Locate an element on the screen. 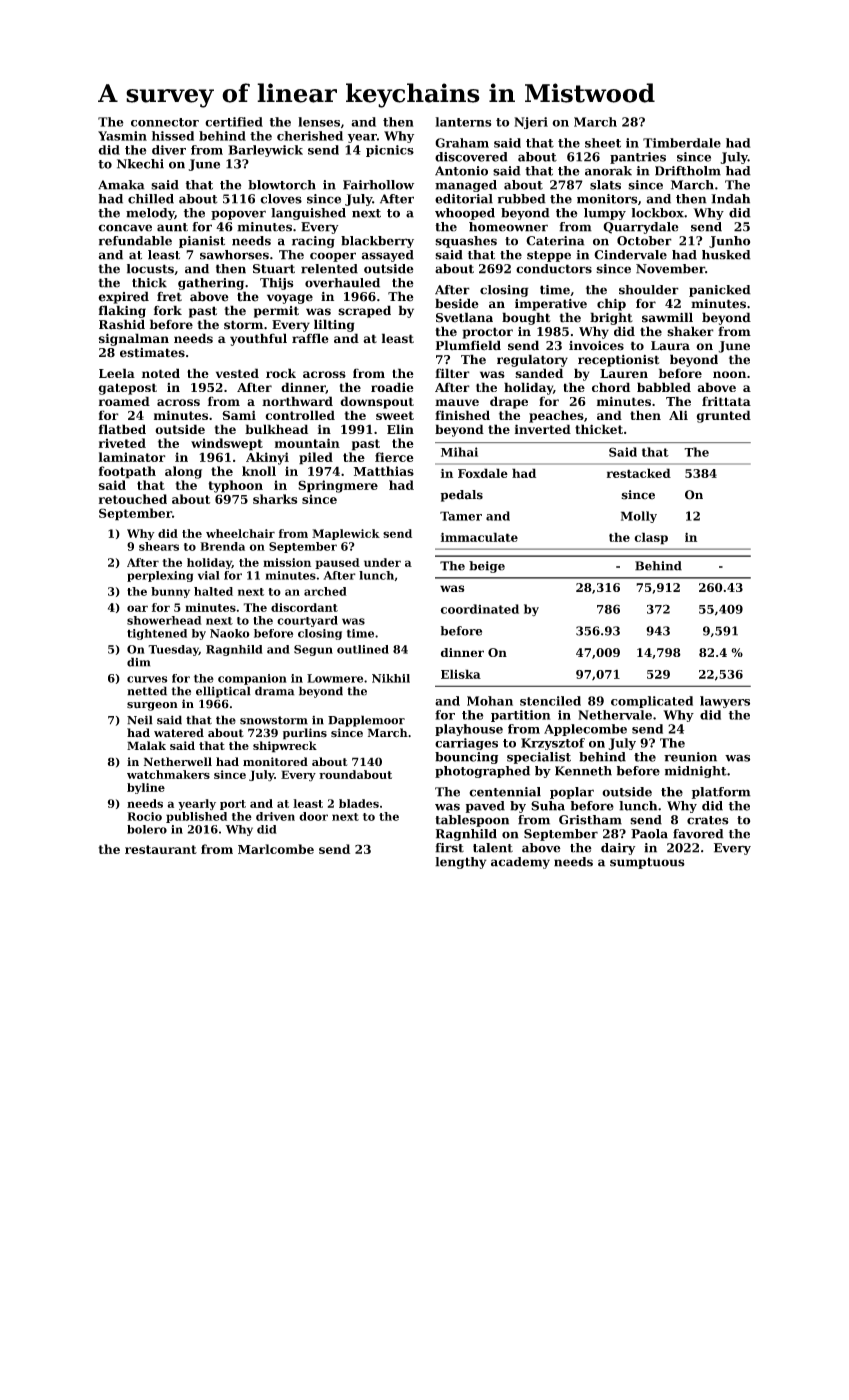  inverted is located at coordinates (543, 429).
